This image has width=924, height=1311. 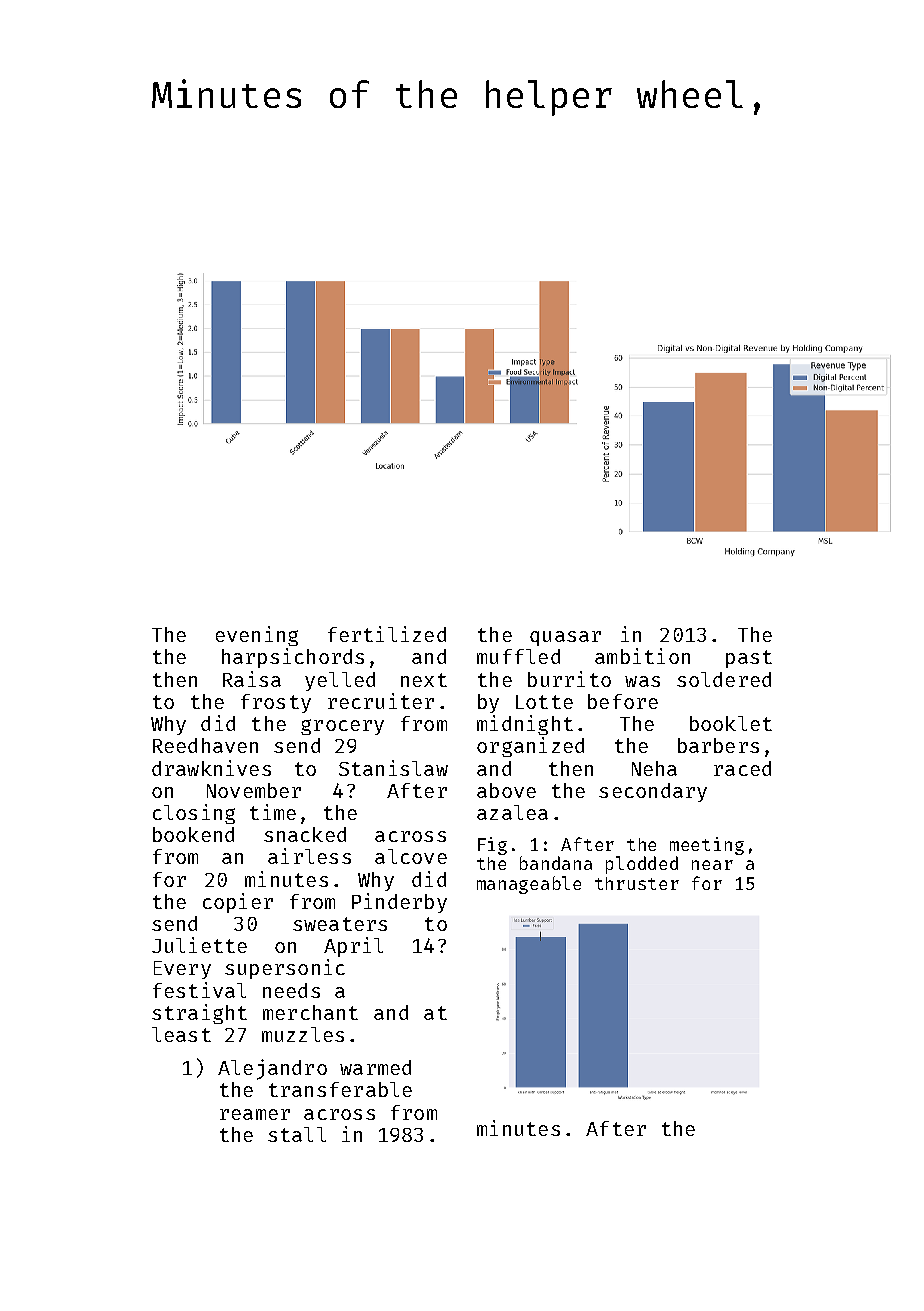 I want to click on Stanislaw, so click(x=393, y=768).
